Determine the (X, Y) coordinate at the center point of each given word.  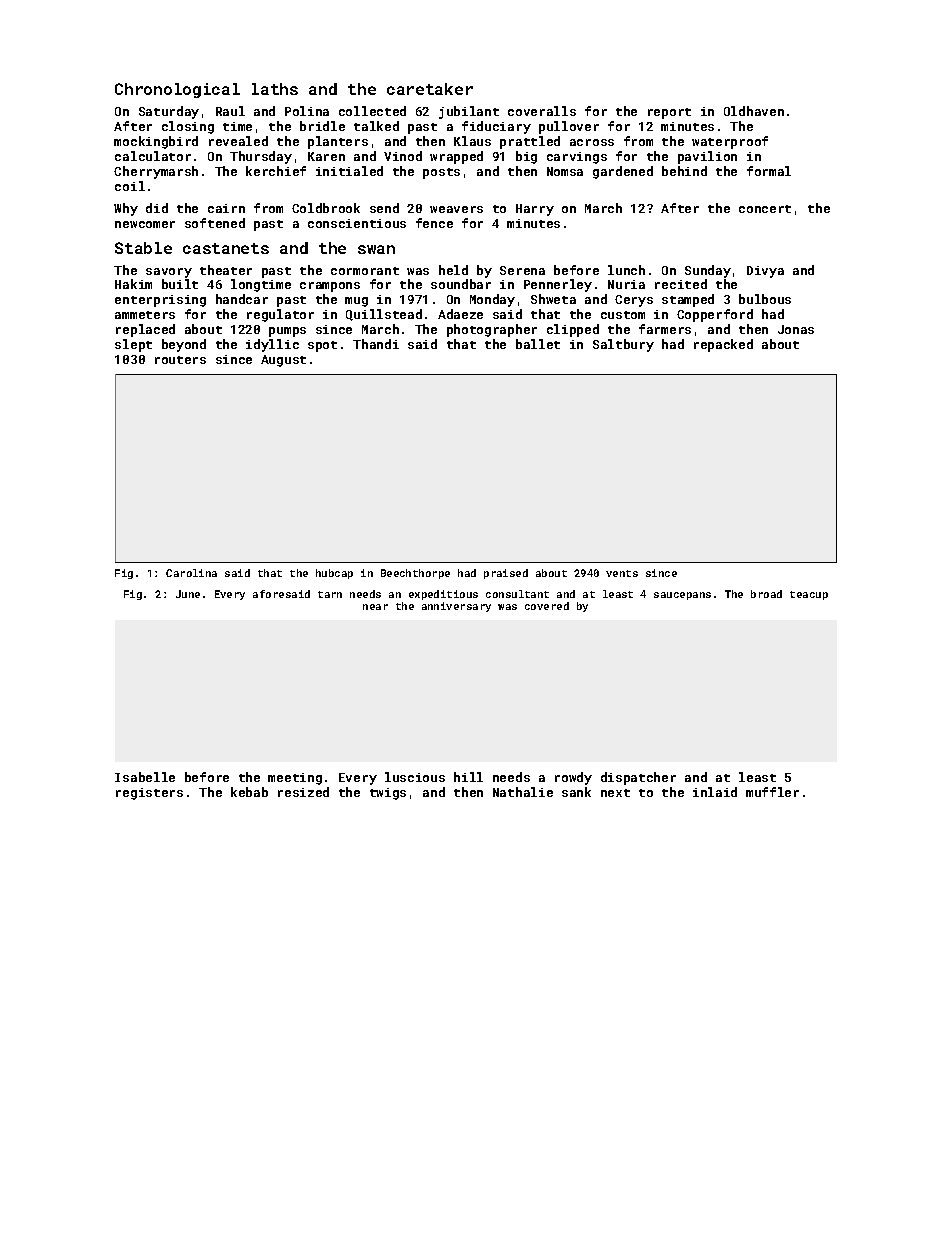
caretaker (430, 89)
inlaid (715, 792)
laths (275, 89)
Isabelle (145, 777)
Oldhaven (754, 111)
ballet (538, 344)
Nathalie (523, 792)
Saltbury (623, 345)
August (283, 361)
